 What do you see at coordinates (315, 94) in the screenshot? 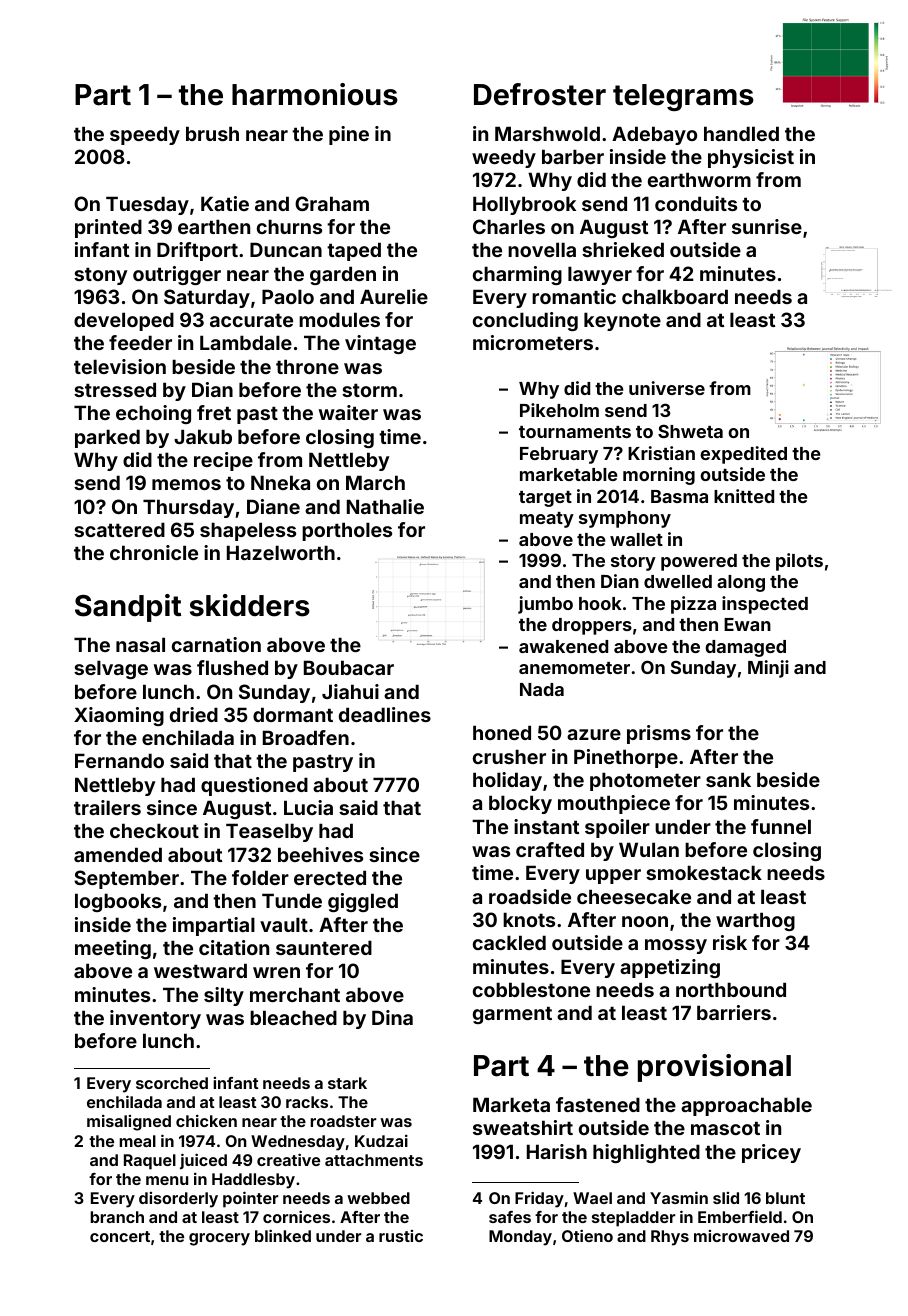
I see `harmonious` at bounding box center [315, 94].
